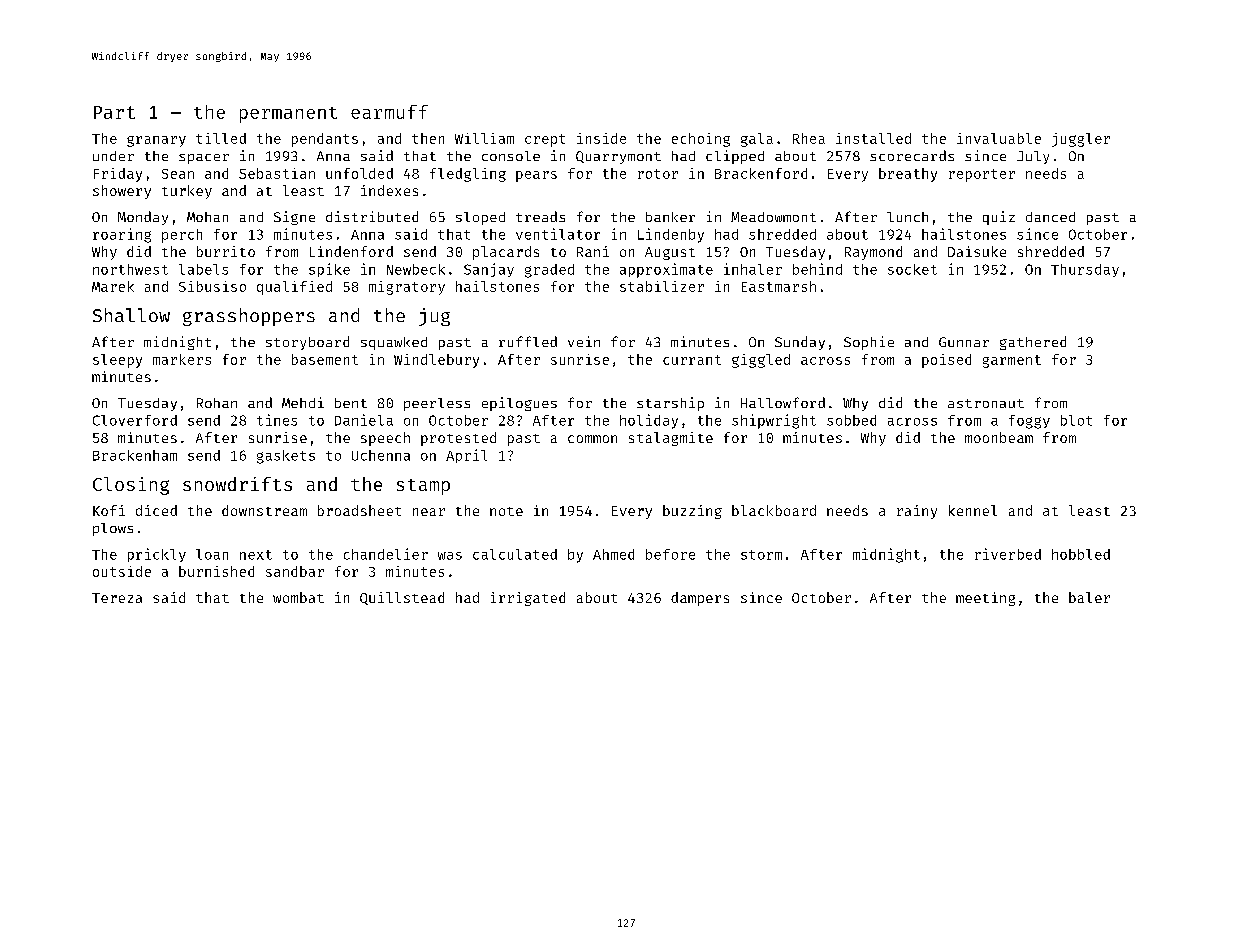 The height and width of the screenshot is (952, 1233). I want to click on Thursday, so click(1085, 270).
